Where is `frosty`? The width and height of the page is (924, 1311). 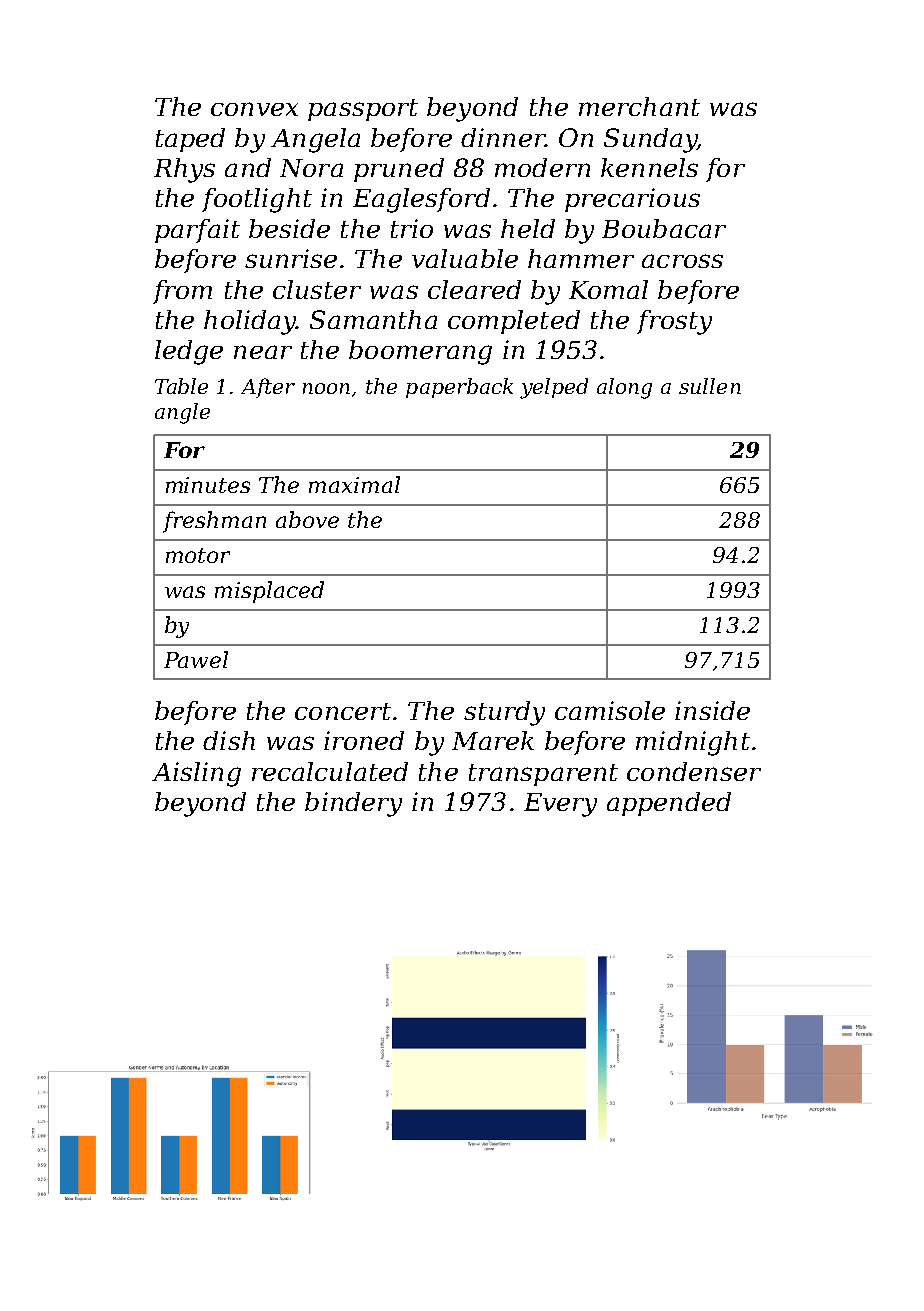 frosty is located at coordinates (674, 322).
